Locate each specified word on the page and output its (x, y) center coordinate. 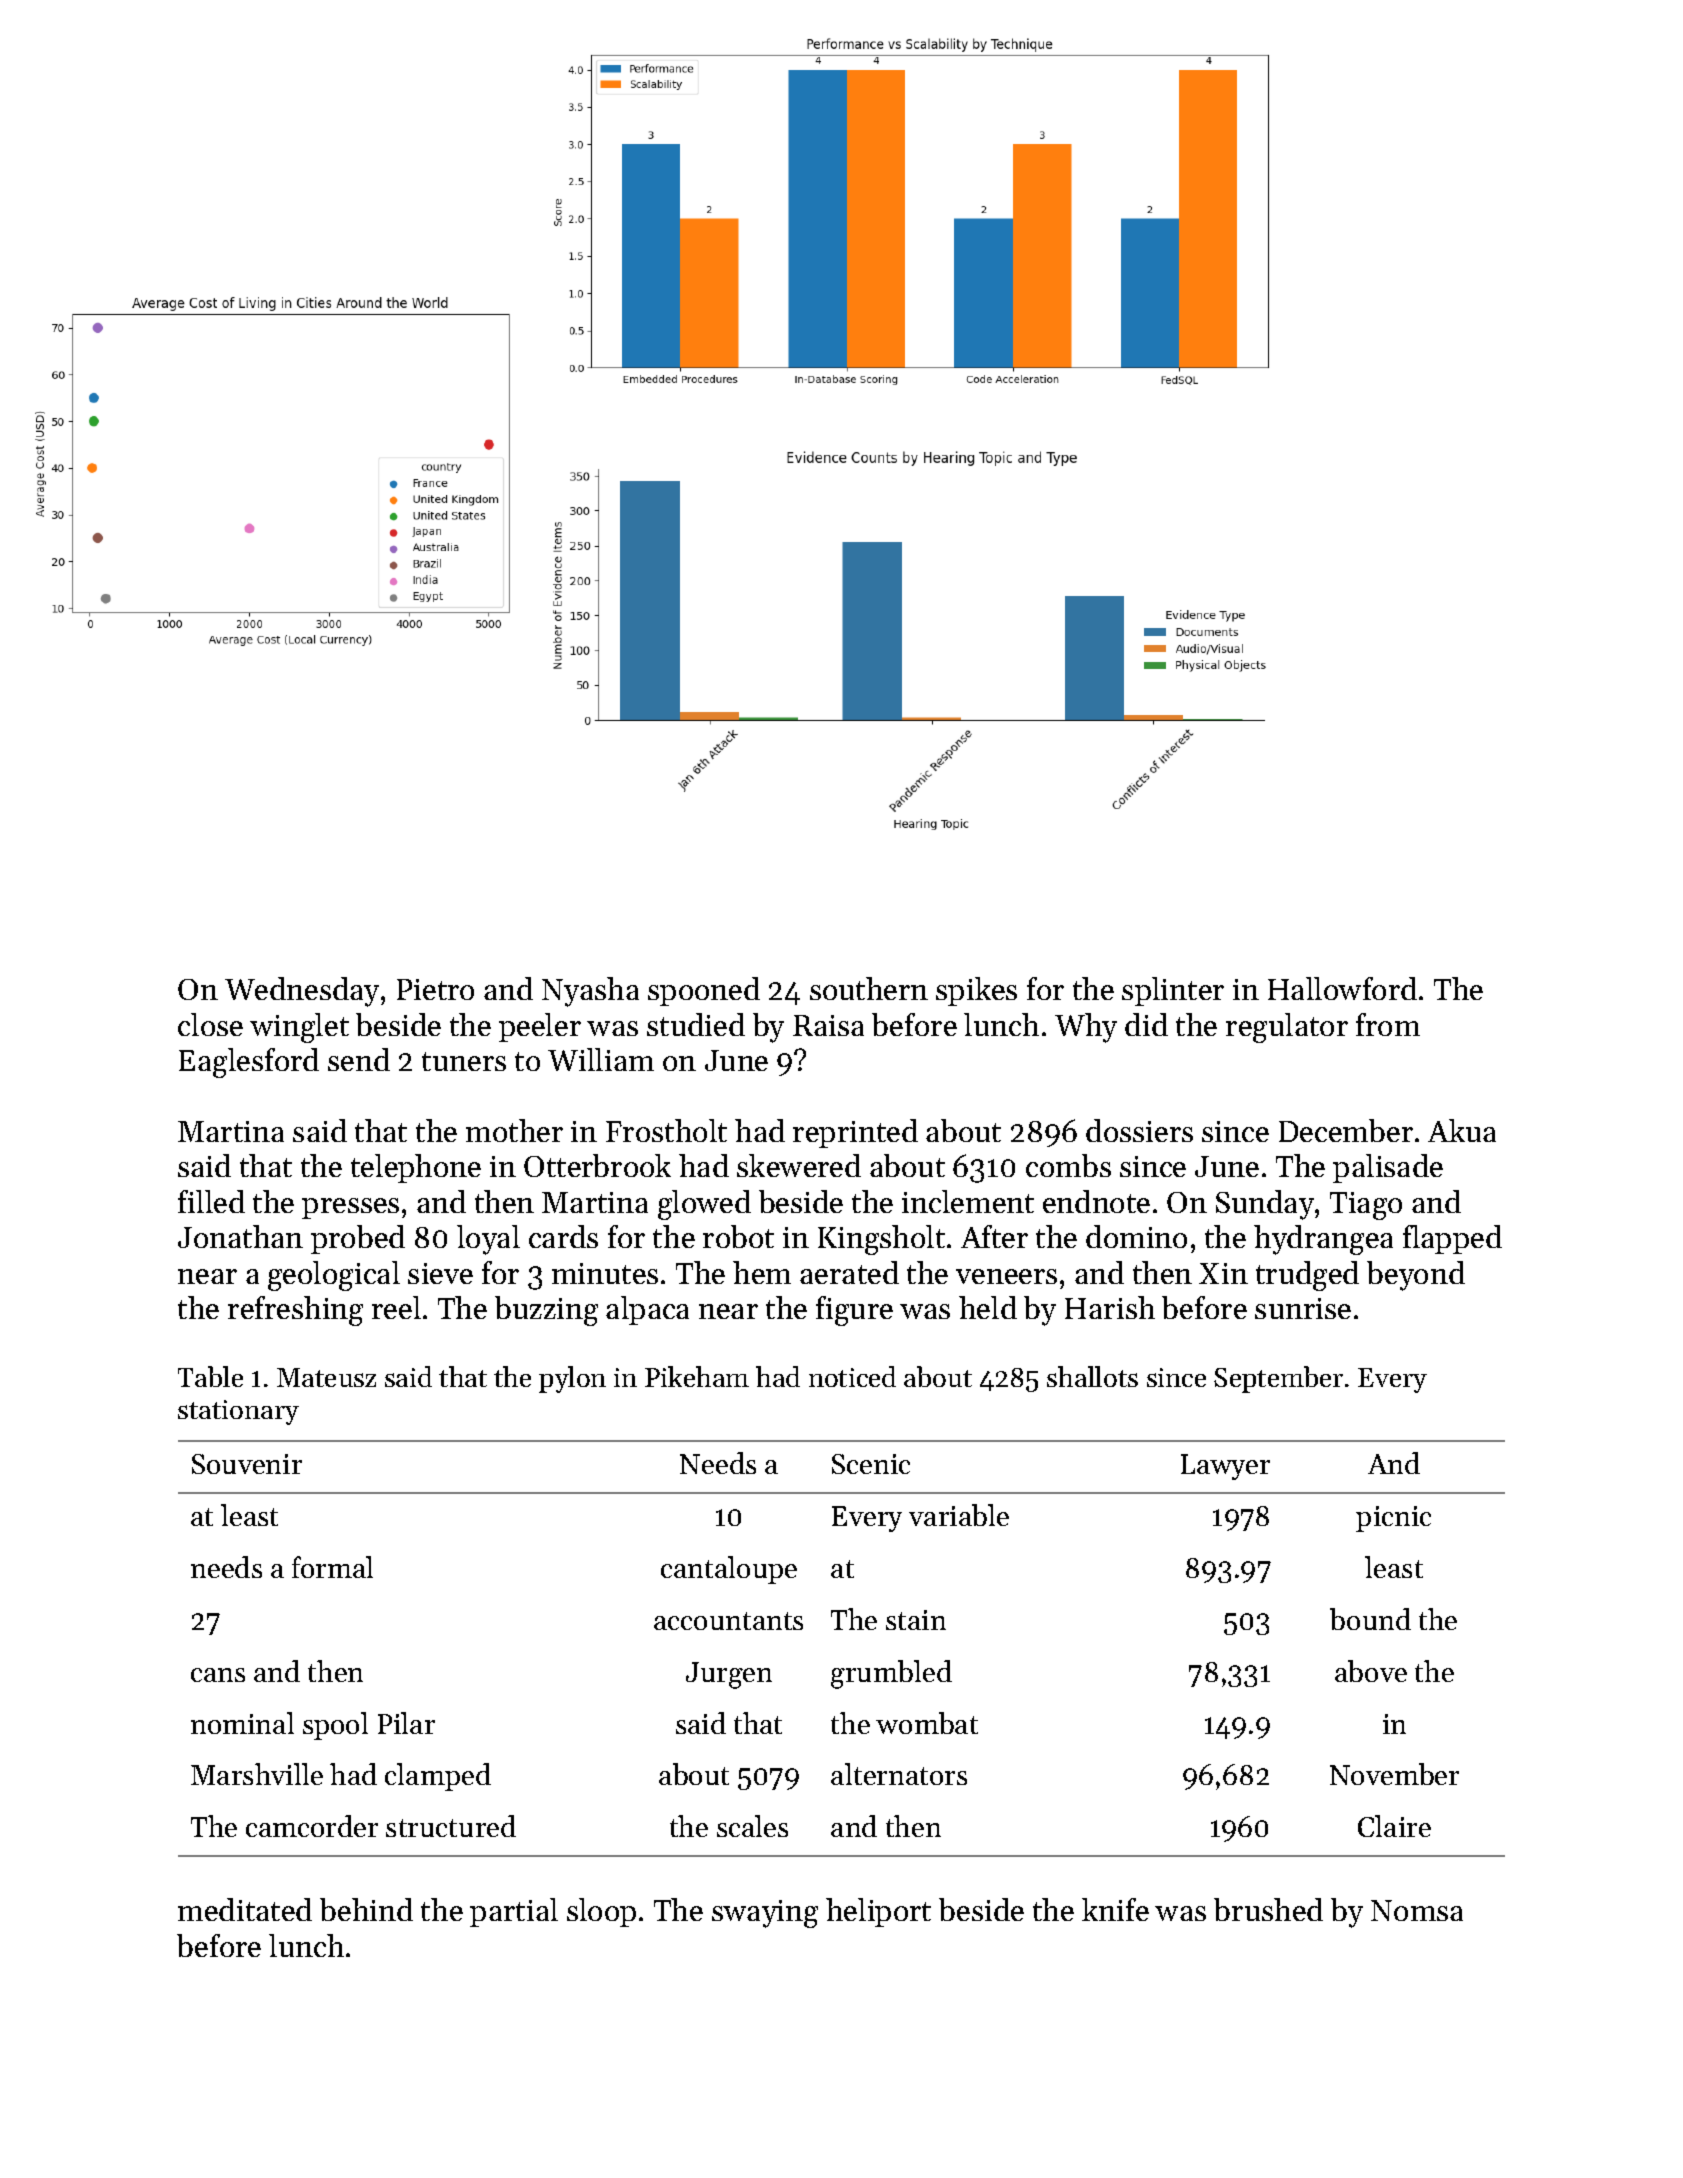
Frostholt (666, 1130)
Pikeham (697, 1376)
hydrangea (1323, 1240)
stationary (238, 1412)
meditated (245, 1909)
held (988, 1307)
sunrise (1303, 1308)
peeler (540, 1027)
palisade (1388, 1168)
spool (335, 1726)
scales (752, 1826)
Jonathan (240, 1236)
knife (1115, 1909)
